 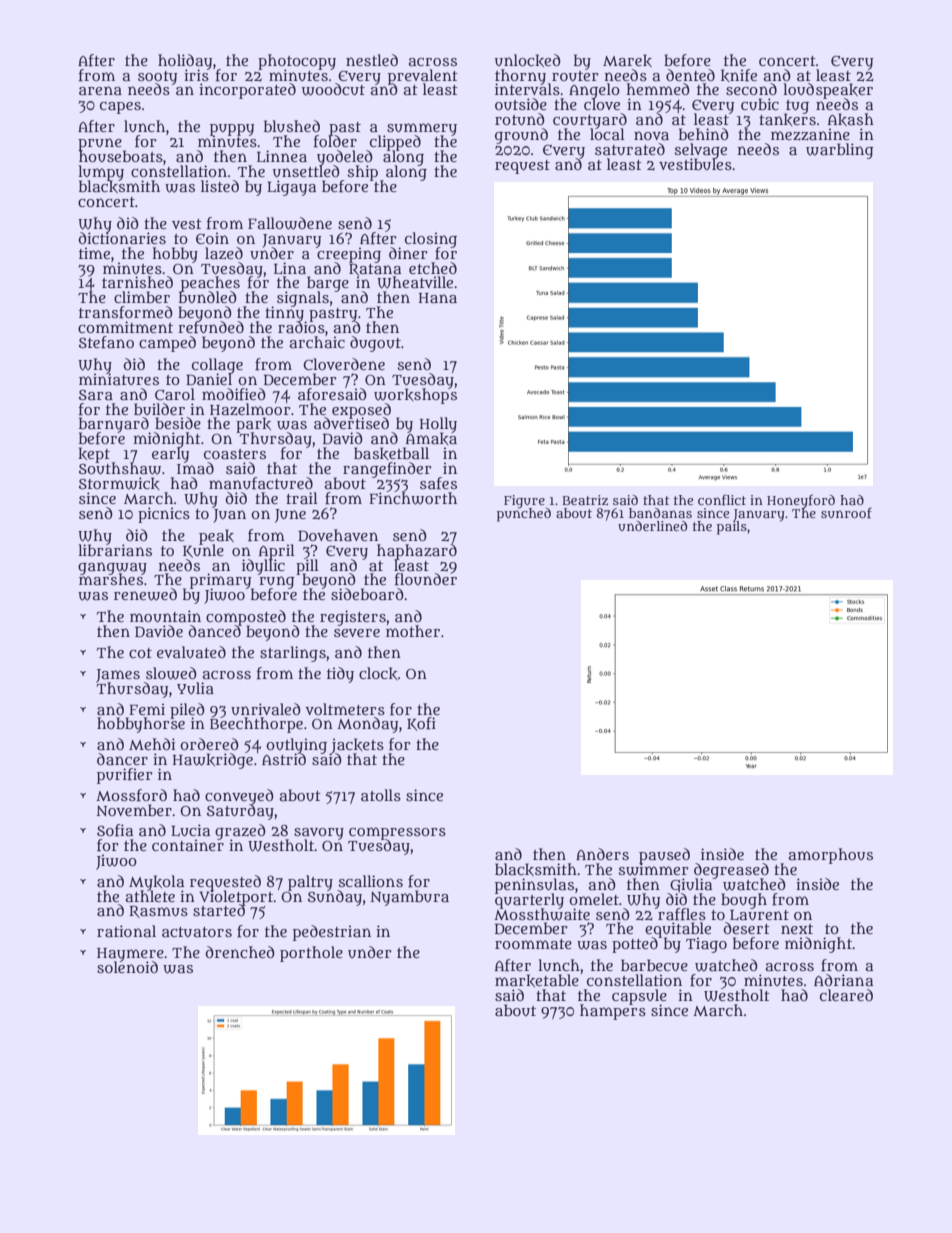 I want to click on arena, so click(x=100, y=90).
